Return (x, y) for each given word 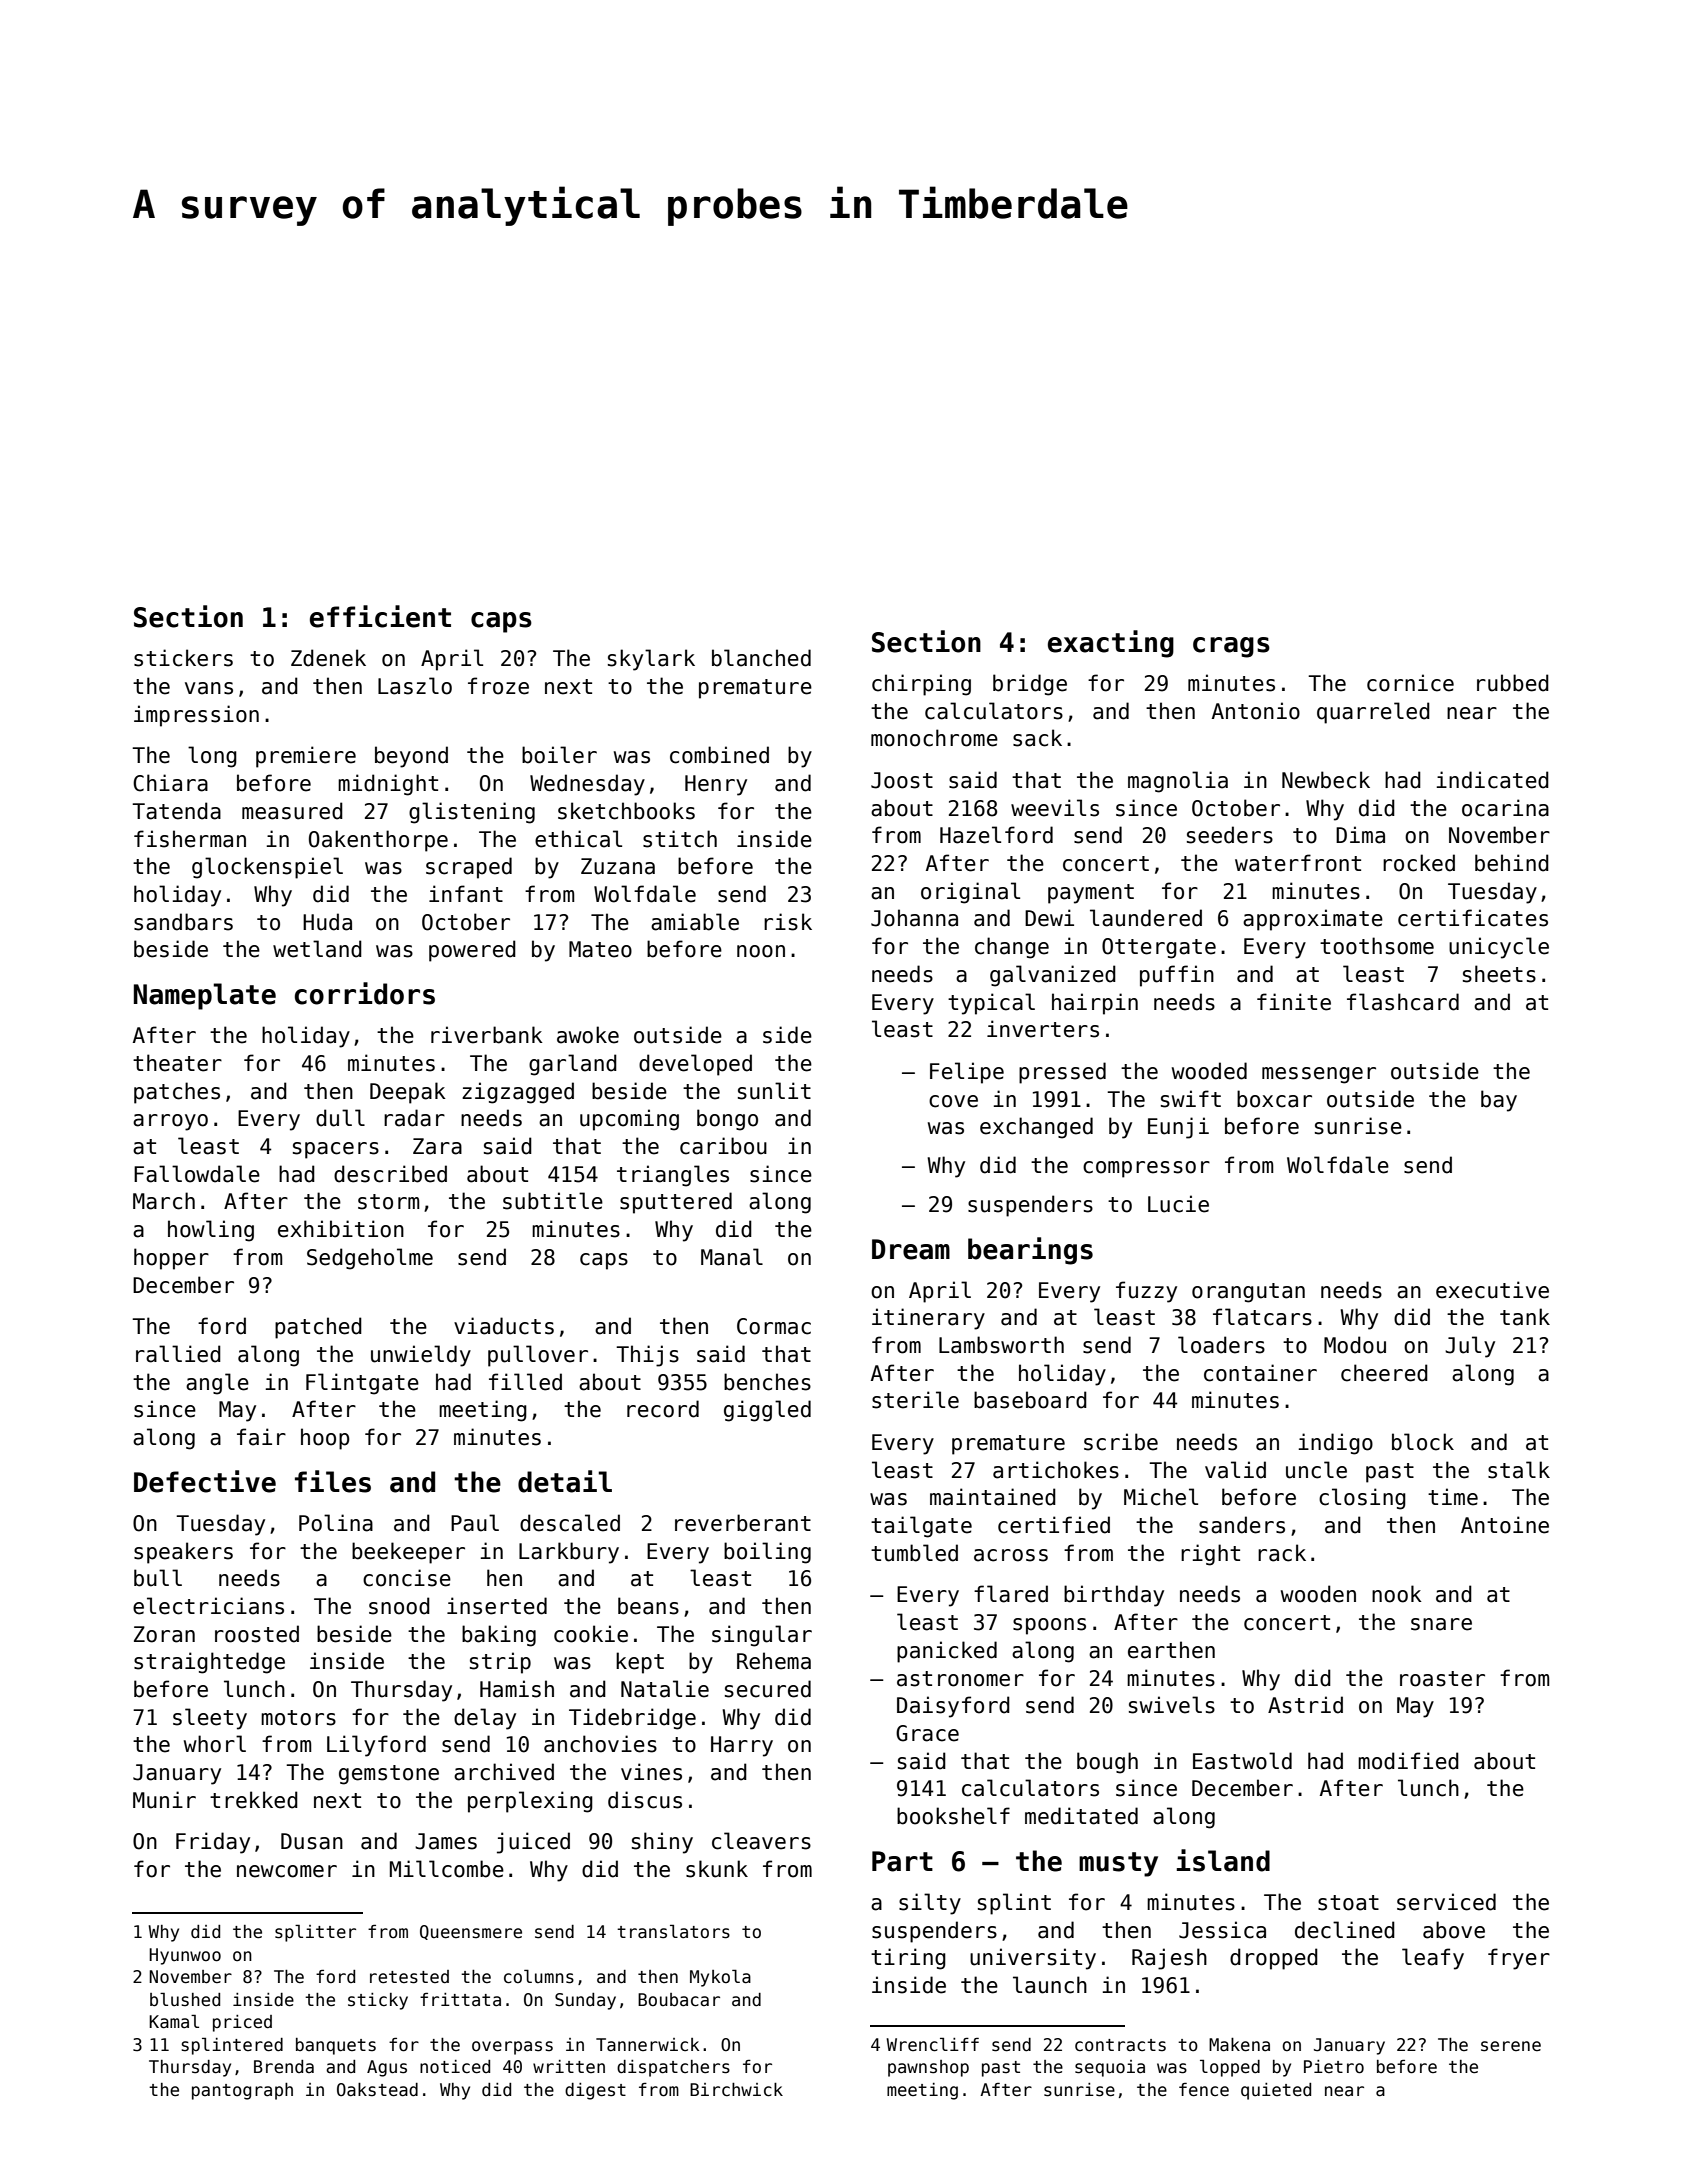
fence (1204, 2090)
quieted (1276, 2091)
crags (1231, 647)
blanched (761, 658)
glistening (472, 813)
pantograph (242, 2091)
